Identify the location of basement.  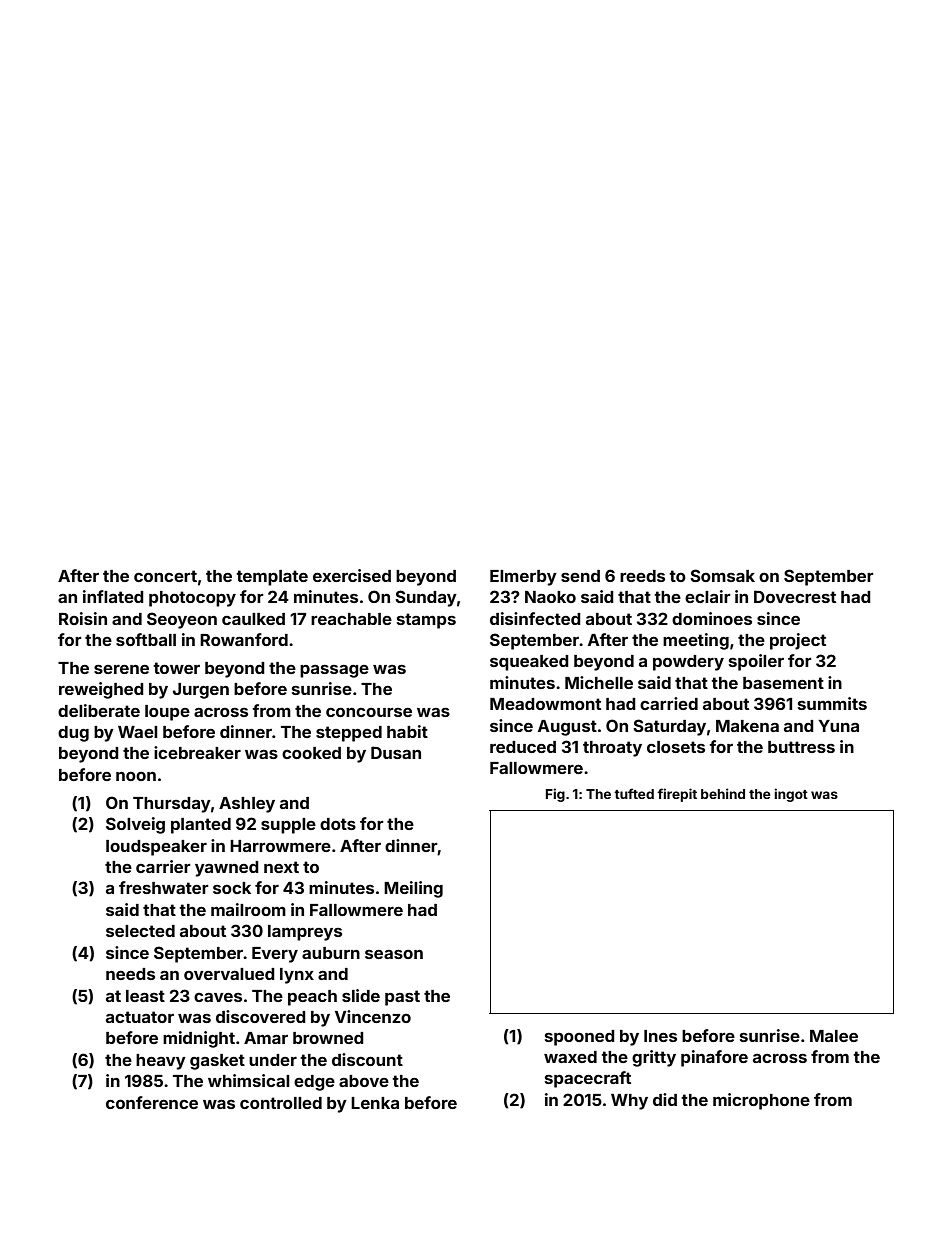
(783, 683).
